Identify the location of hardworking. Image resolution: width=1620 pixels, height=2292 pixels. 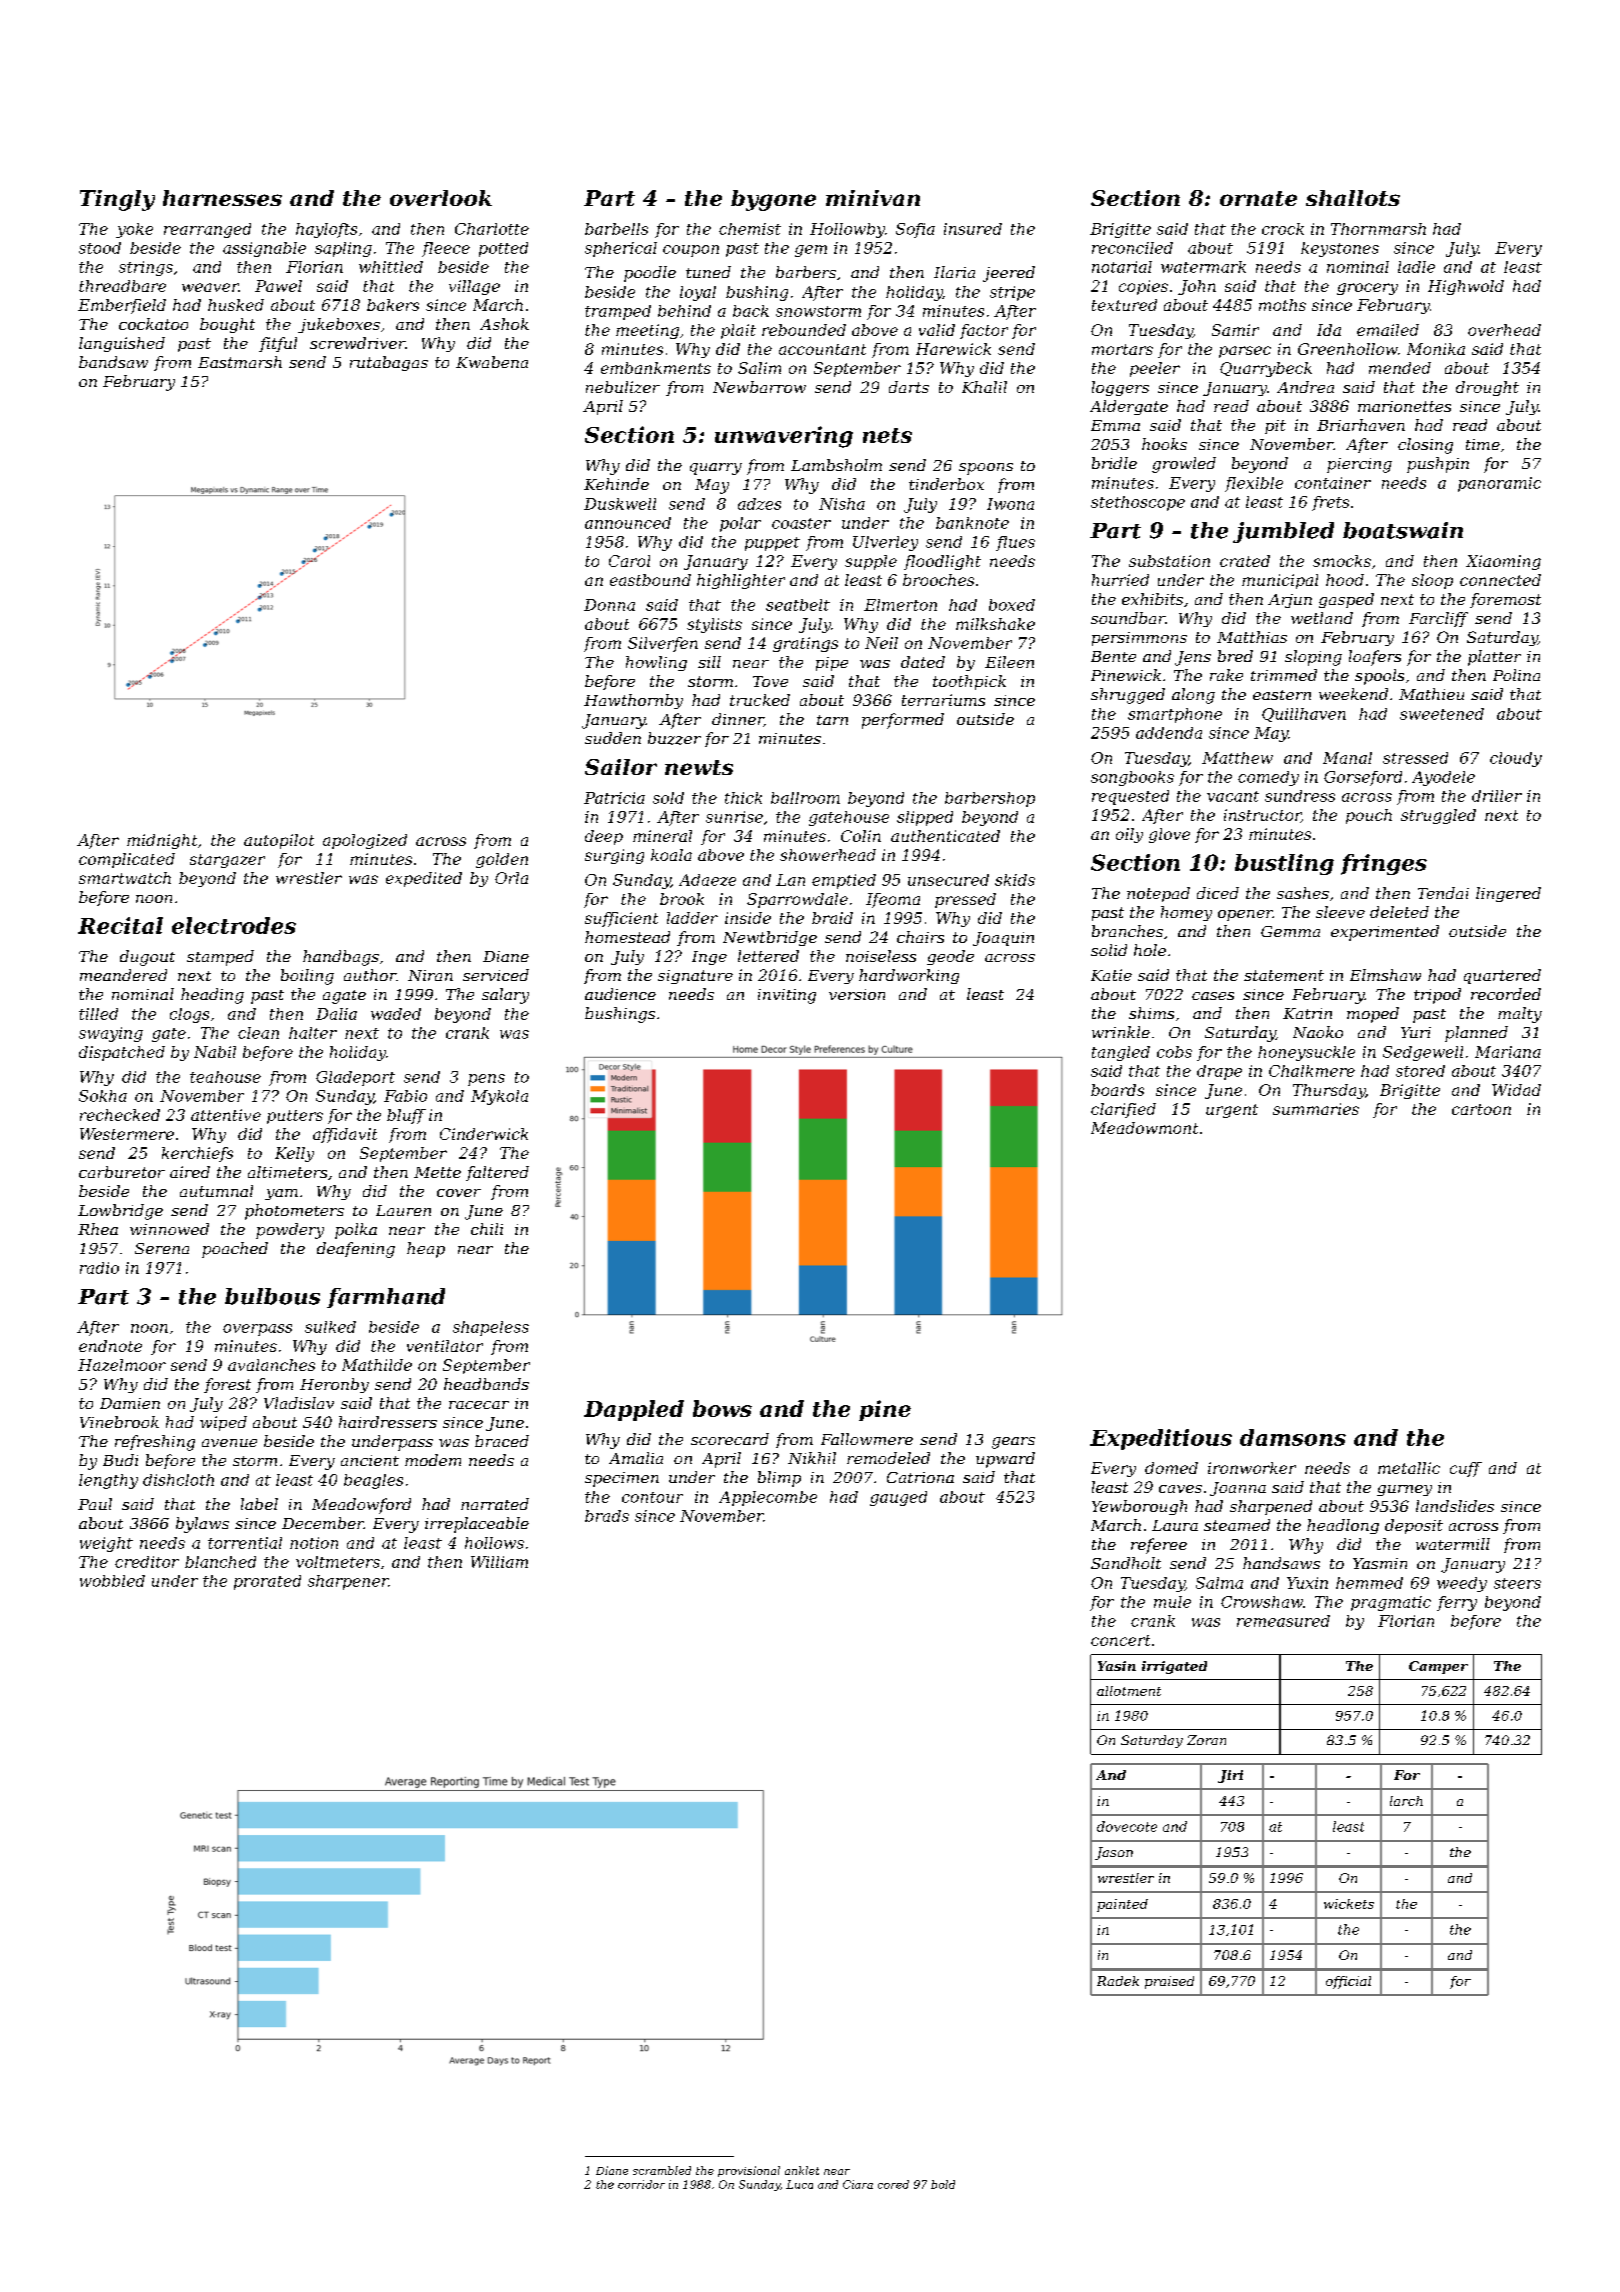
(909, 976).
